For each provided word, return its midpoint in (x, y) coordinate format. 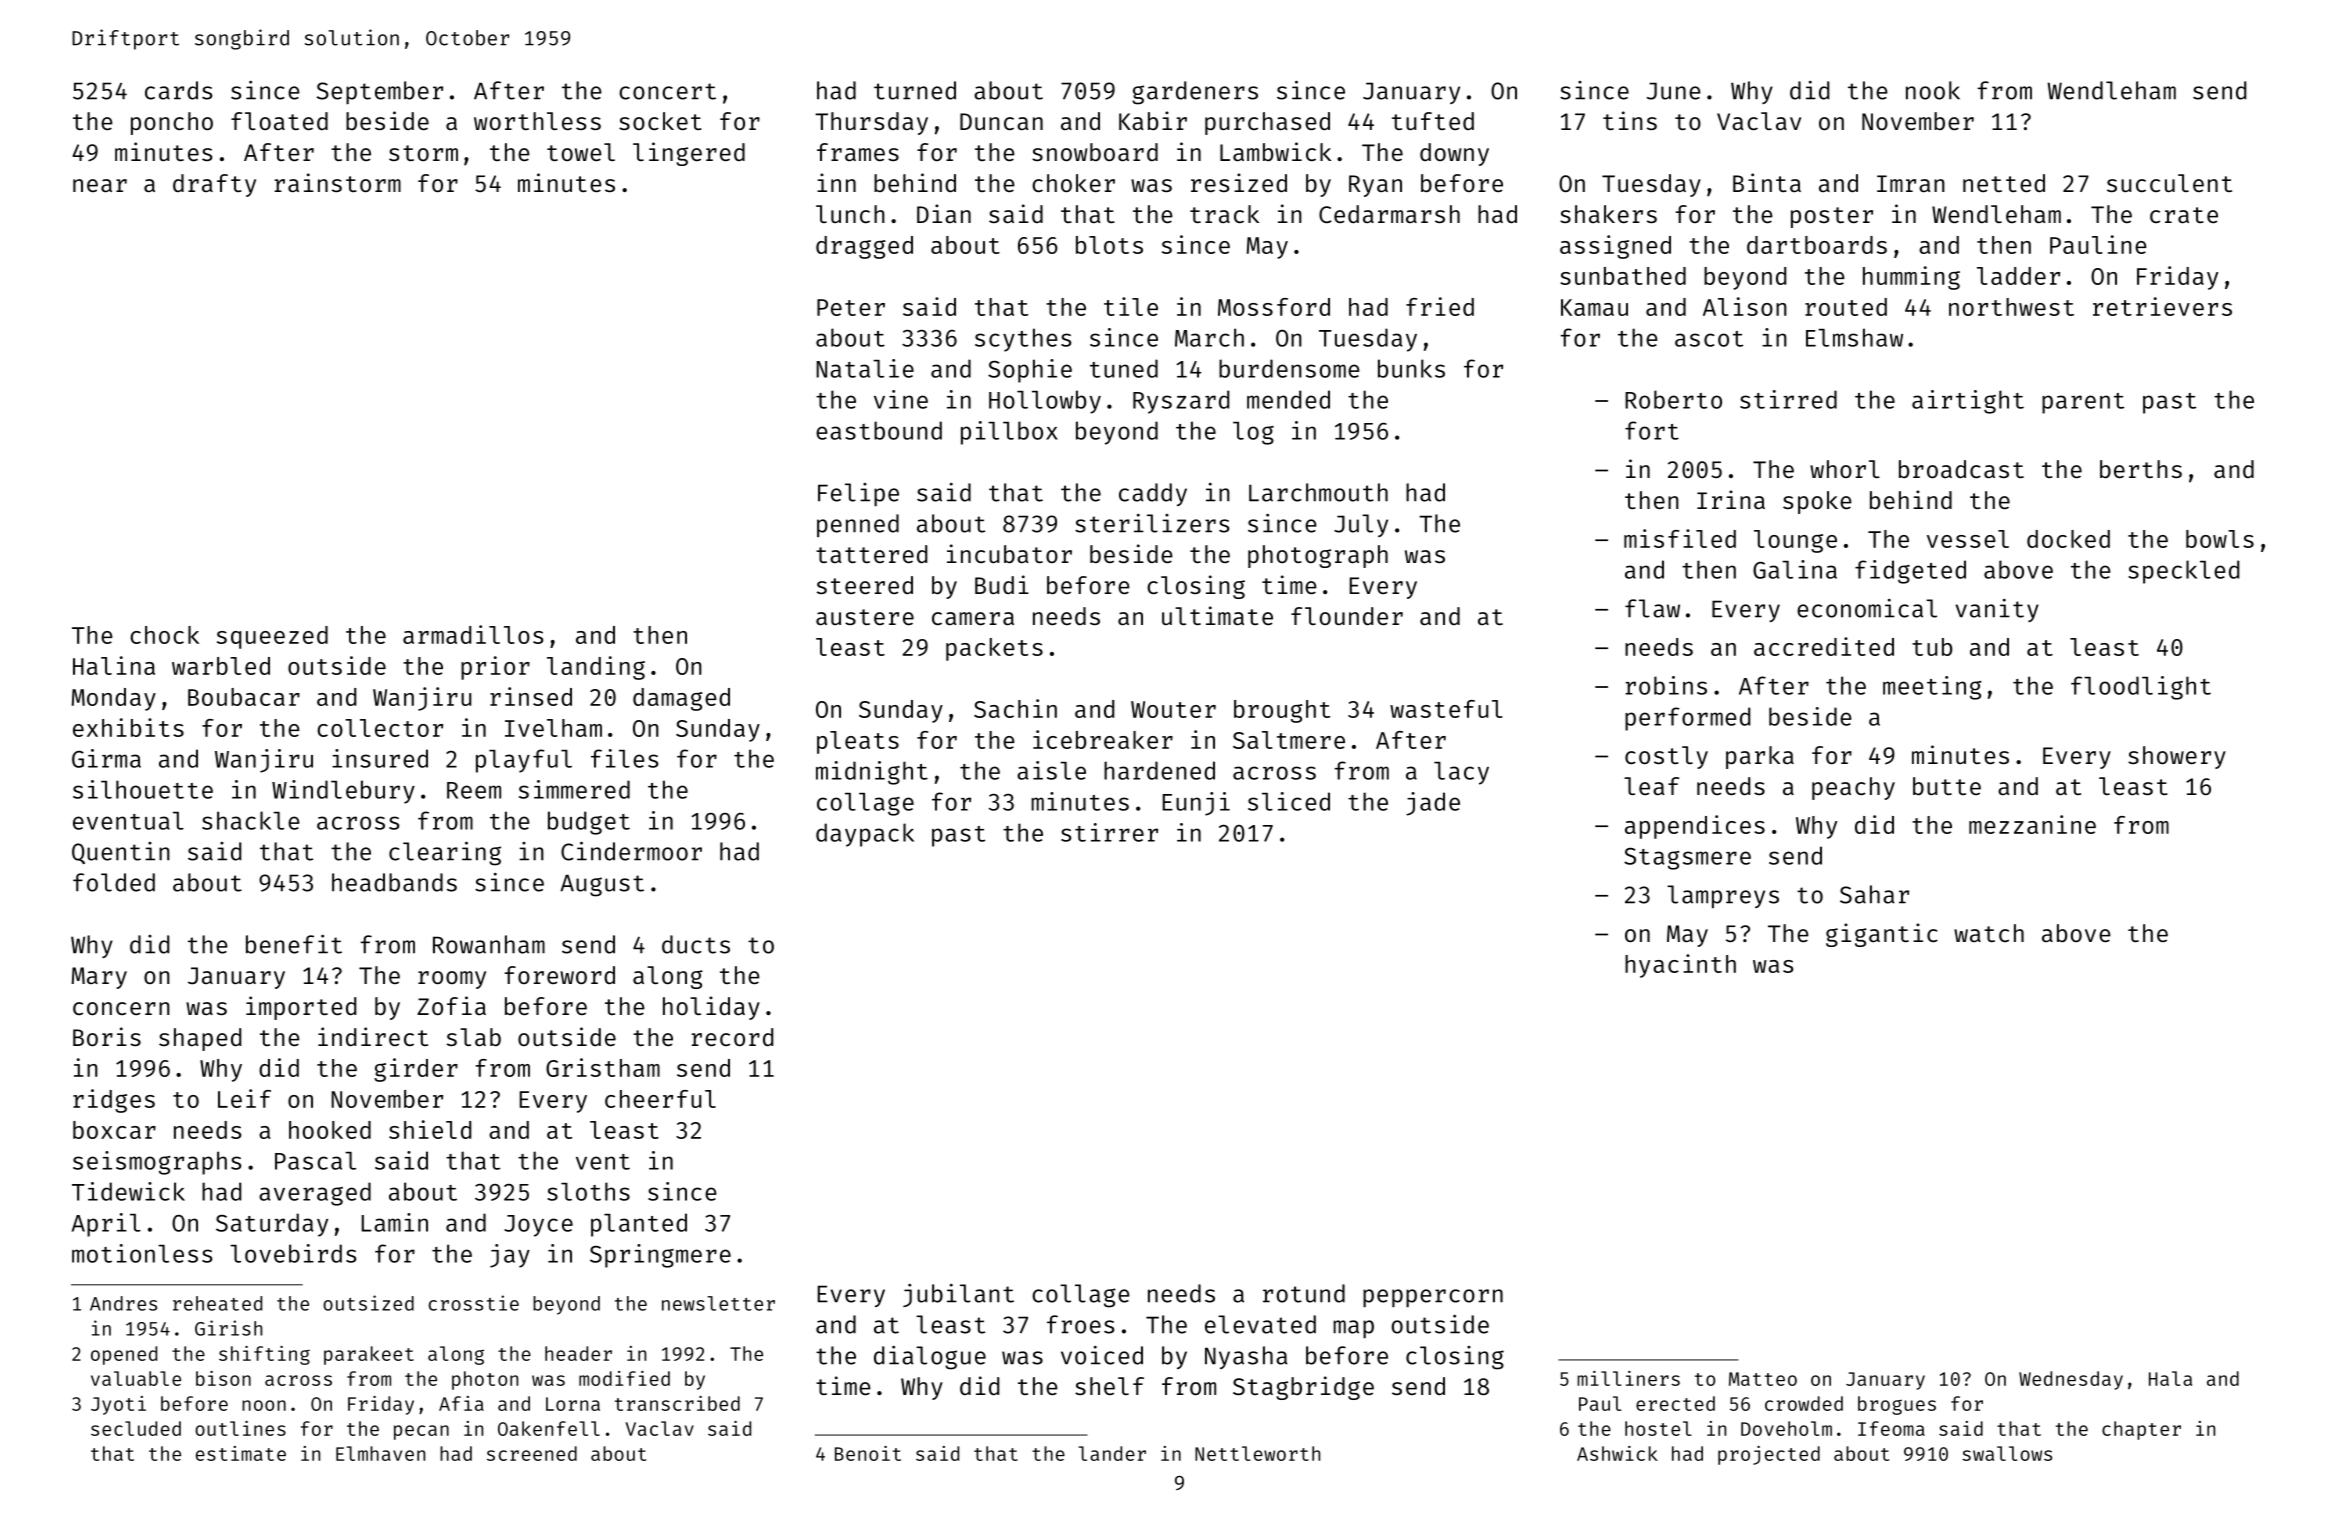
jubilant (958, 1295)
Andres (123, 1303)
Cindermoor (631, 851)
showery (2177, 757)
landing (596, 668)
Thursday (871, 123)
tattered (871, 554)
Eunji (1196, 804)
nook (1933, 90)
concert (667, 91)
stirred (1788, 399)
